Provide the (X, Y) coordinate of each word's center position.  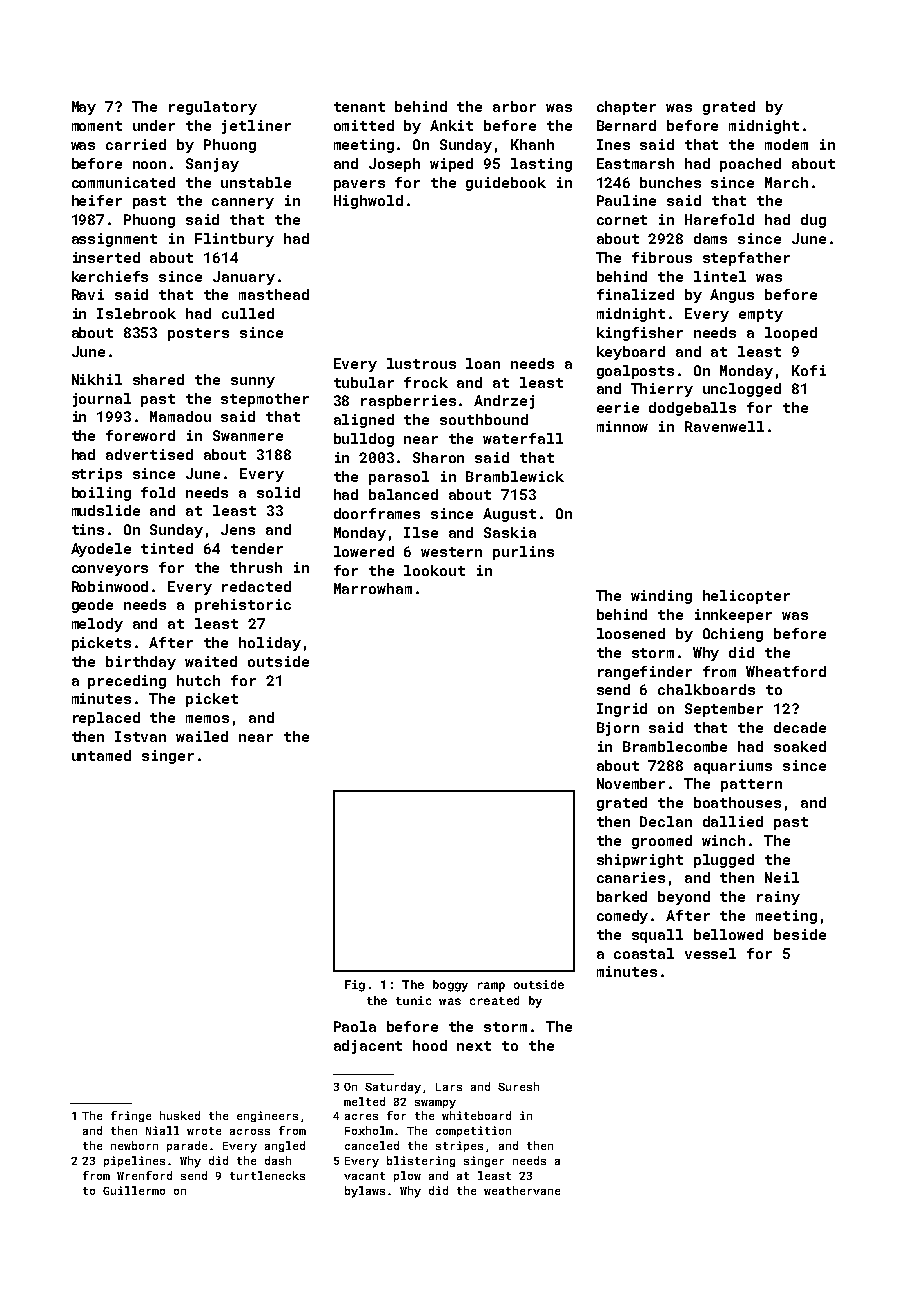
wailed (202, 736)
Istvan (140, 736)
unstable (256, 182)
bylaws (365, 1192)
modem (786, 144)
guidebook (506, 184)
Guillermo (134, 1190)
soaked (800, 746)
